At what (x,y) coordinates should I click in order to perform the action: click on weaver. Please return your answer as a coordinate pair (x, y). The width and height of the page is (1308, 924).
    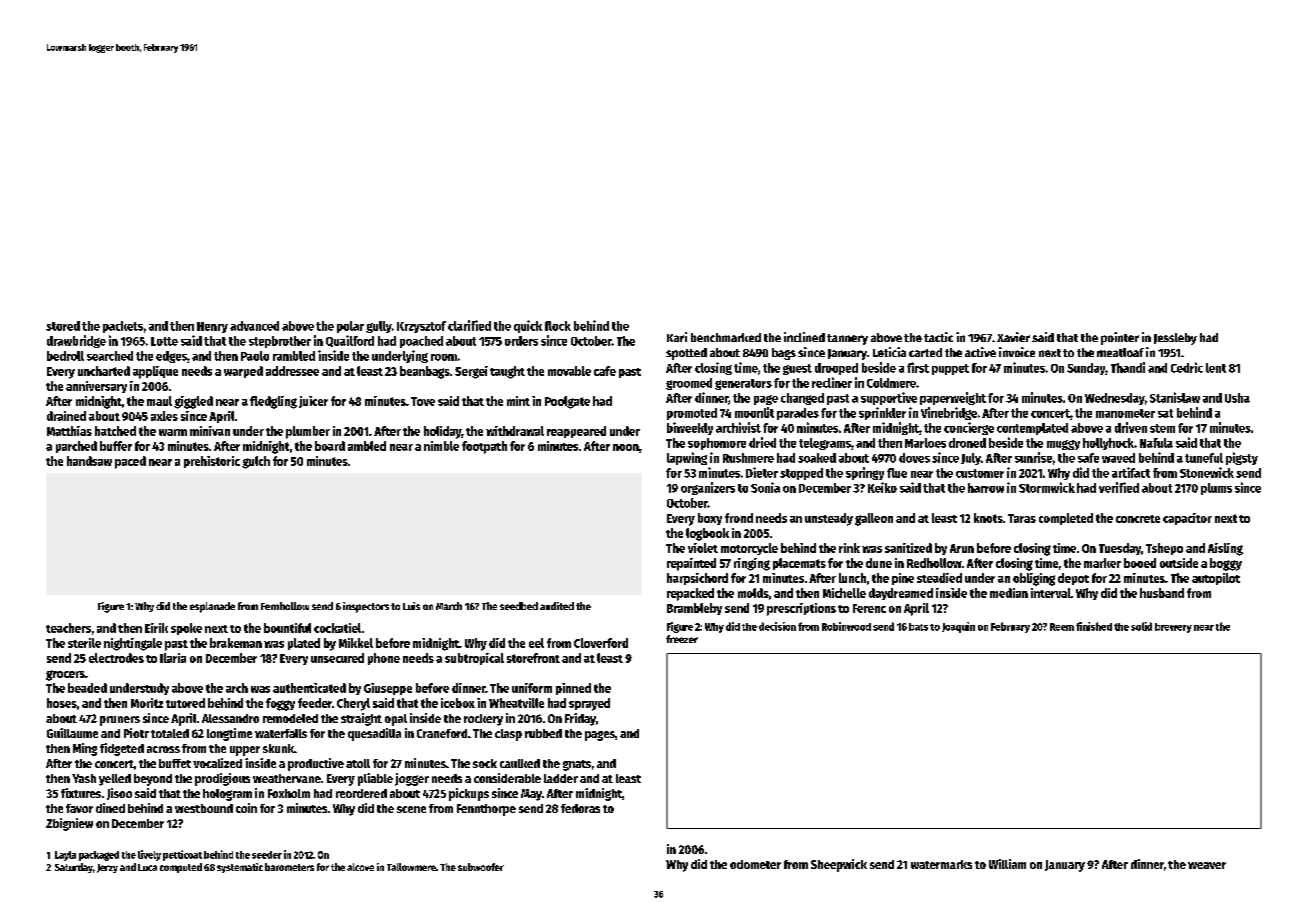
    Looking at the image, I should click on (1207, 865).
